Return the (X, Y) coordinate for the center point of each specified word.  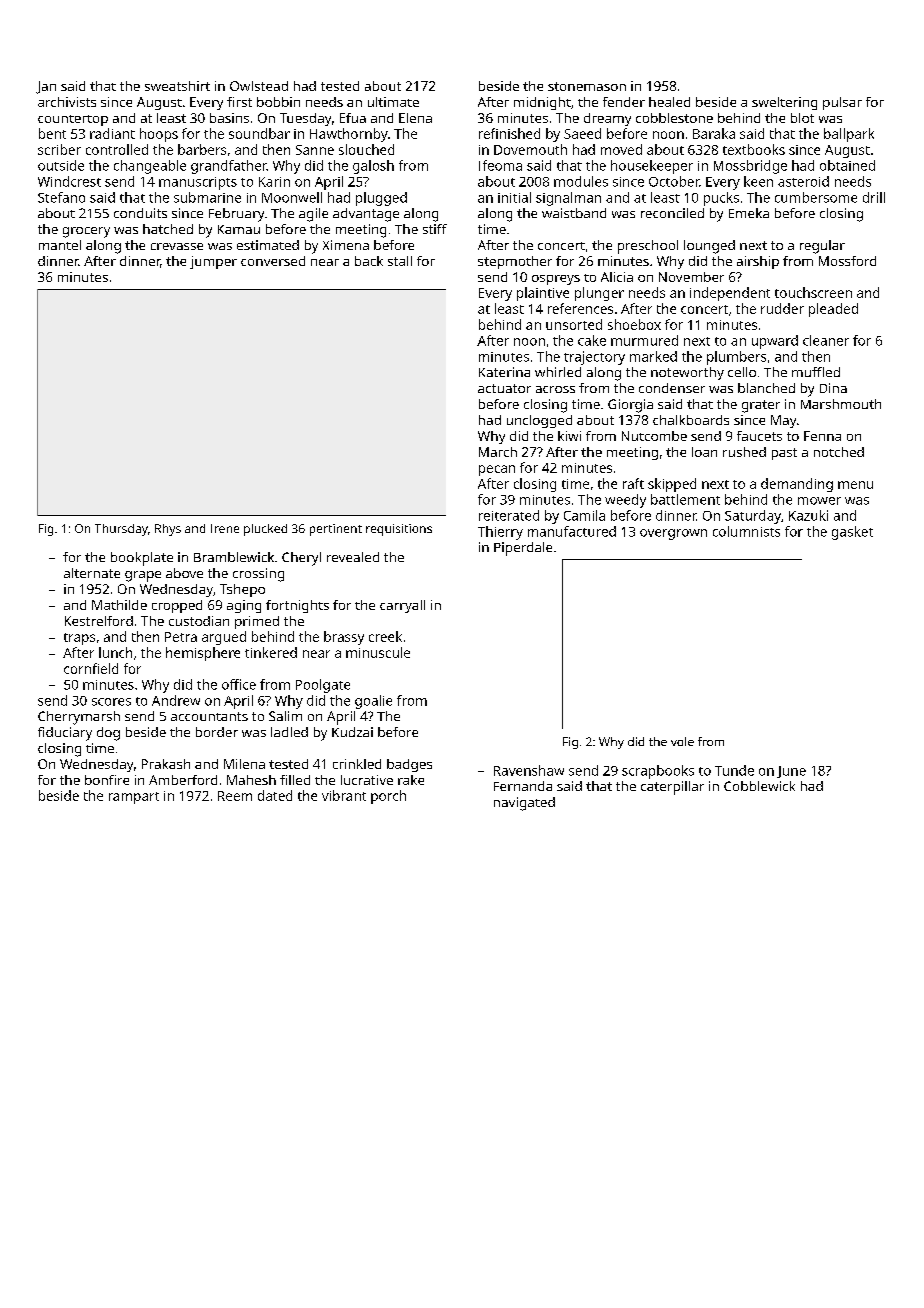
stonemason (587, 86)
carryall (402, 606)
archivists (67, 102)
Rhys (168, 530)
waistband (574, 213)
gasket (852, 533)
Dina (833, 388)
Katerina (504, 372)
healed (669, 102)
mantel (60, 245)
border (217, 732)
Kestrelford (99, 621)
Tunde (734, 770)
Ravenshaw (529, 770)
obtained (847, 165)
